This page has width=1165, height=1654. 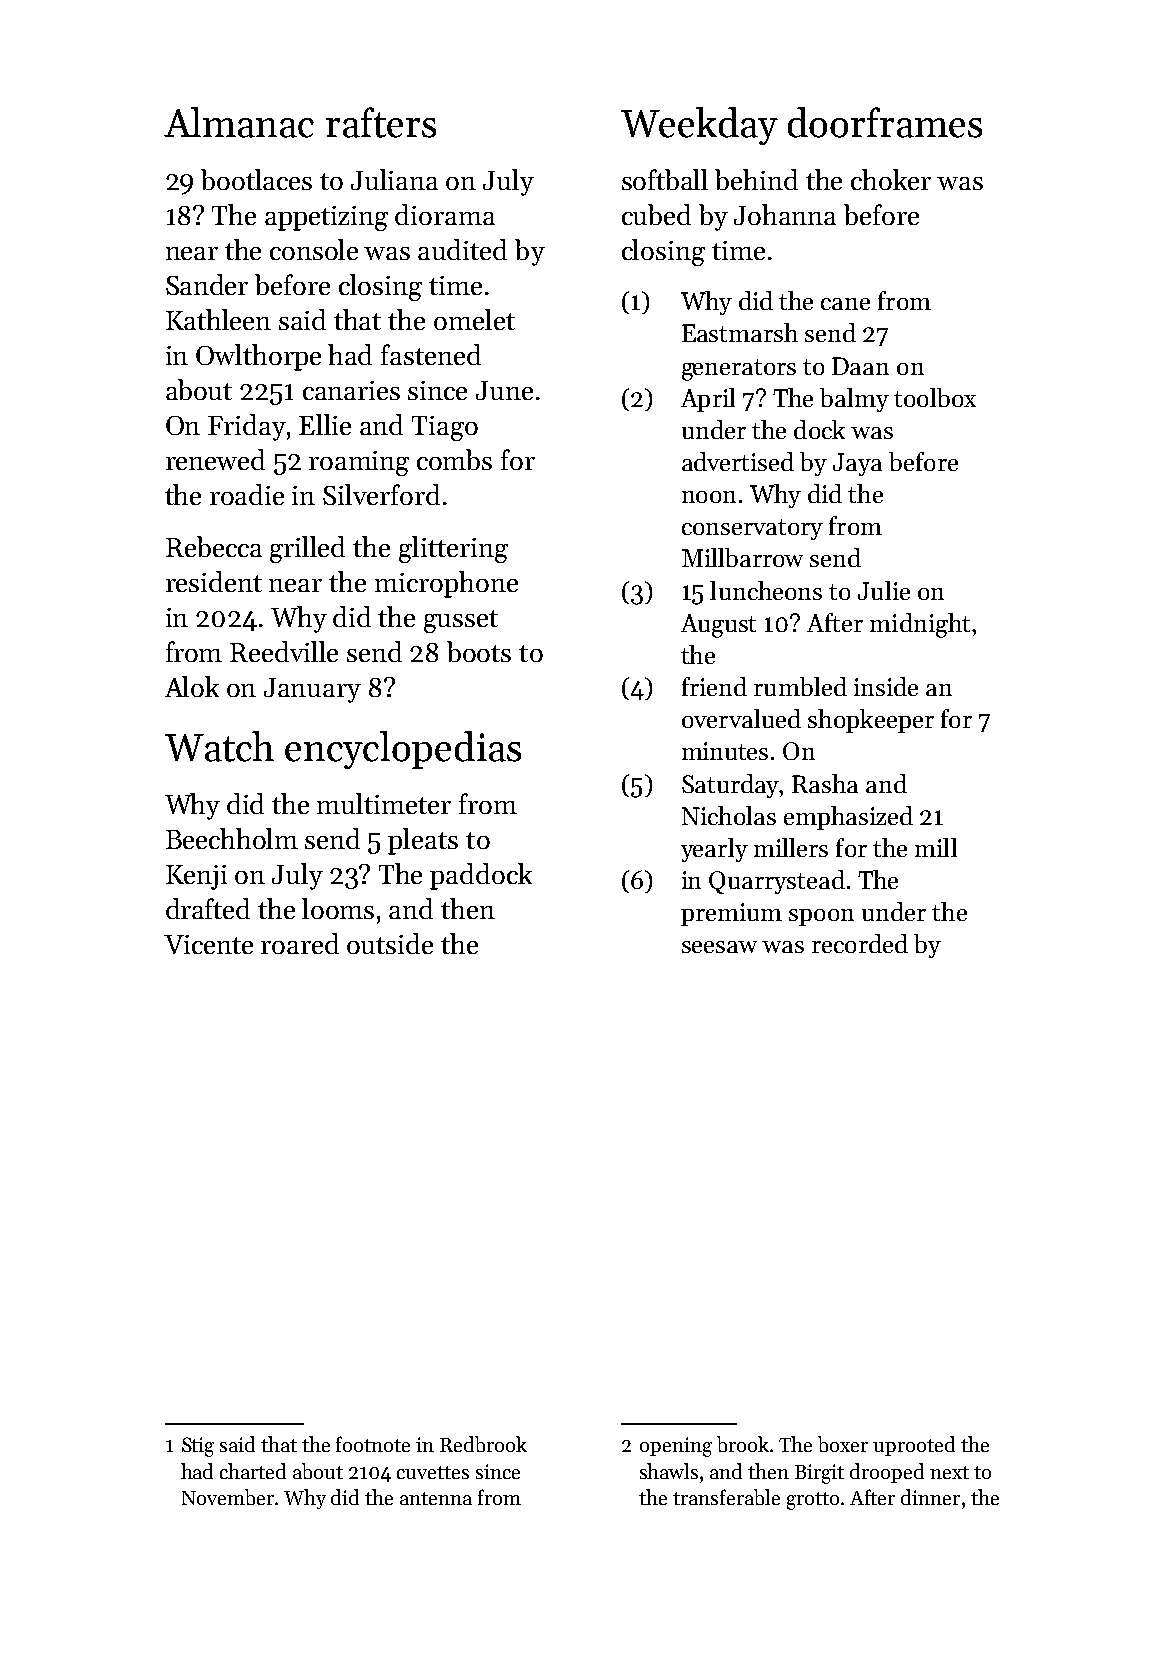 What do you see at coordinates (891, 179) in the page?
I see `choker` at bounding box center [891, 179].
